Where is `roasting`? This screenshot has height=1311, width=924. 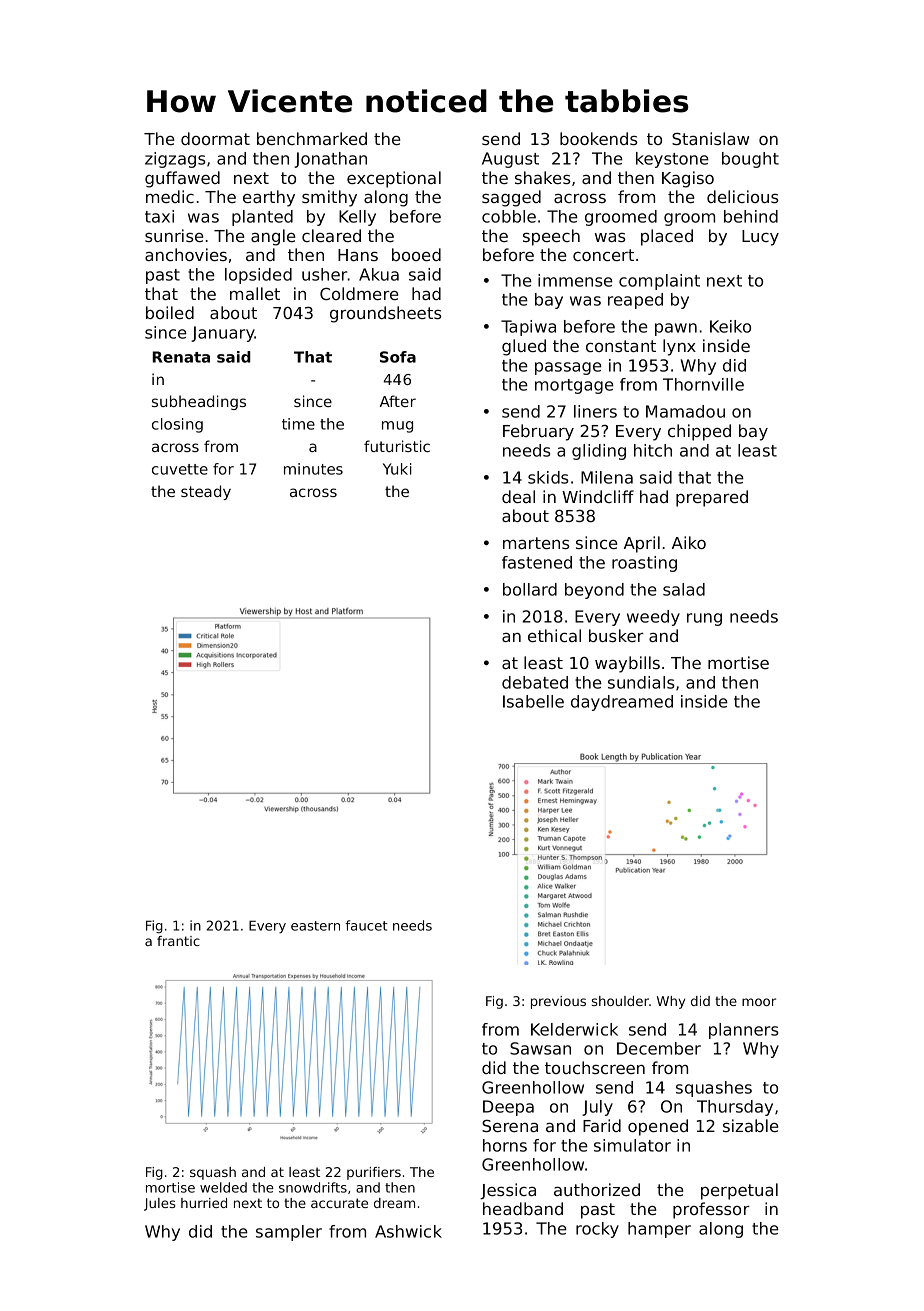 roasting is located at coordinates (644, 564).
